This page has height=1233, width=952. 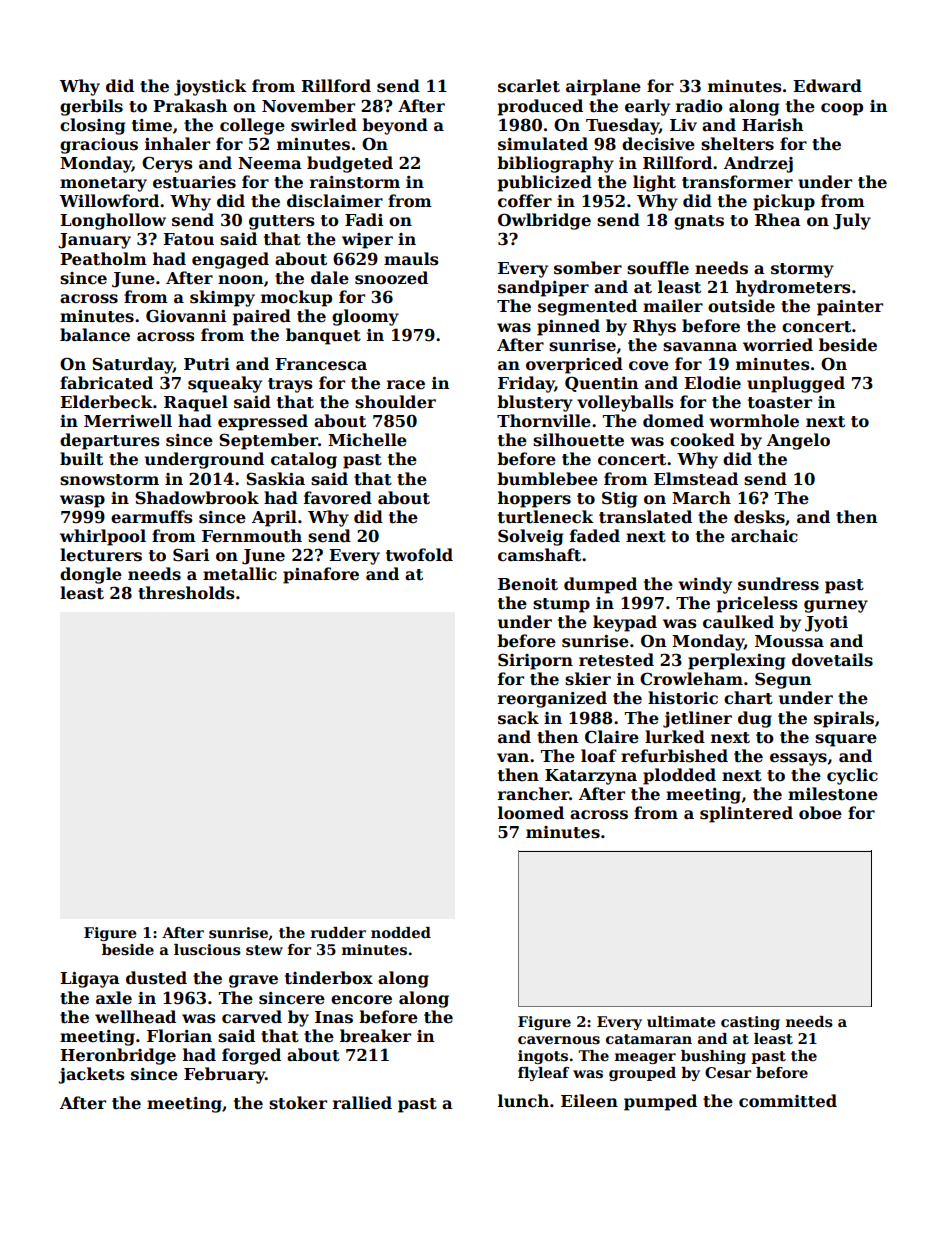 What do you see at coordinates (827, 86) in the page?
I see `Edward` at bounding box center [827, 86].
